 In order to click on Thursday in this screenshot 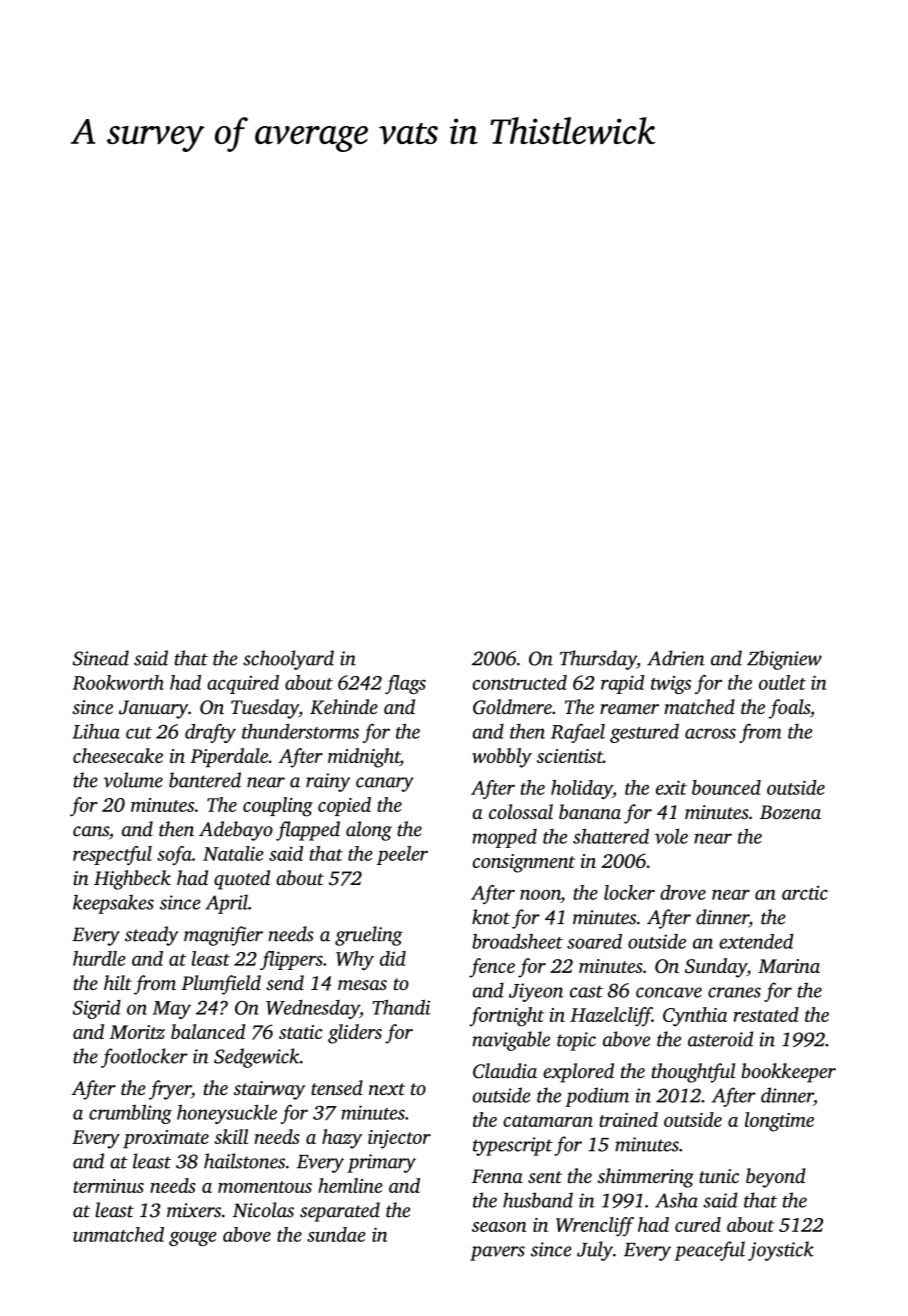, I will do `click(598, 660)`.
